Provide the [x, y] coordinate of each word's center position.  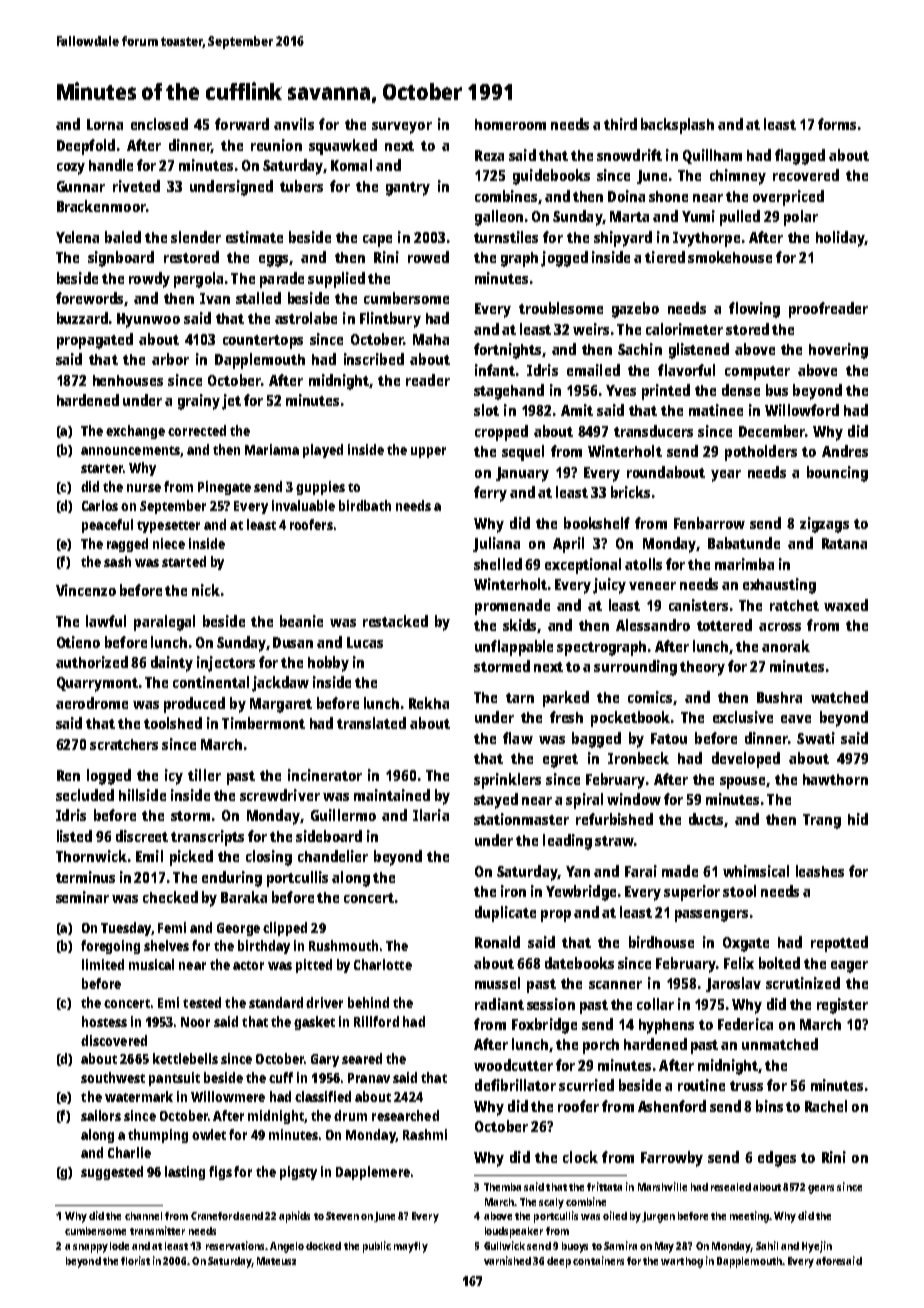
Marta [629, 216]
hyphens [666, 1026]
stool [739, 891]
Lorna [105, 124]
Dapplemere [373, 1173]
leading [567, 842]
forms [837, 124]
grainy [199, 402]
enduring [232, 879]
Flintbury [390, 320]
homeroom [510, 124]
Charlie [129, 1152]
